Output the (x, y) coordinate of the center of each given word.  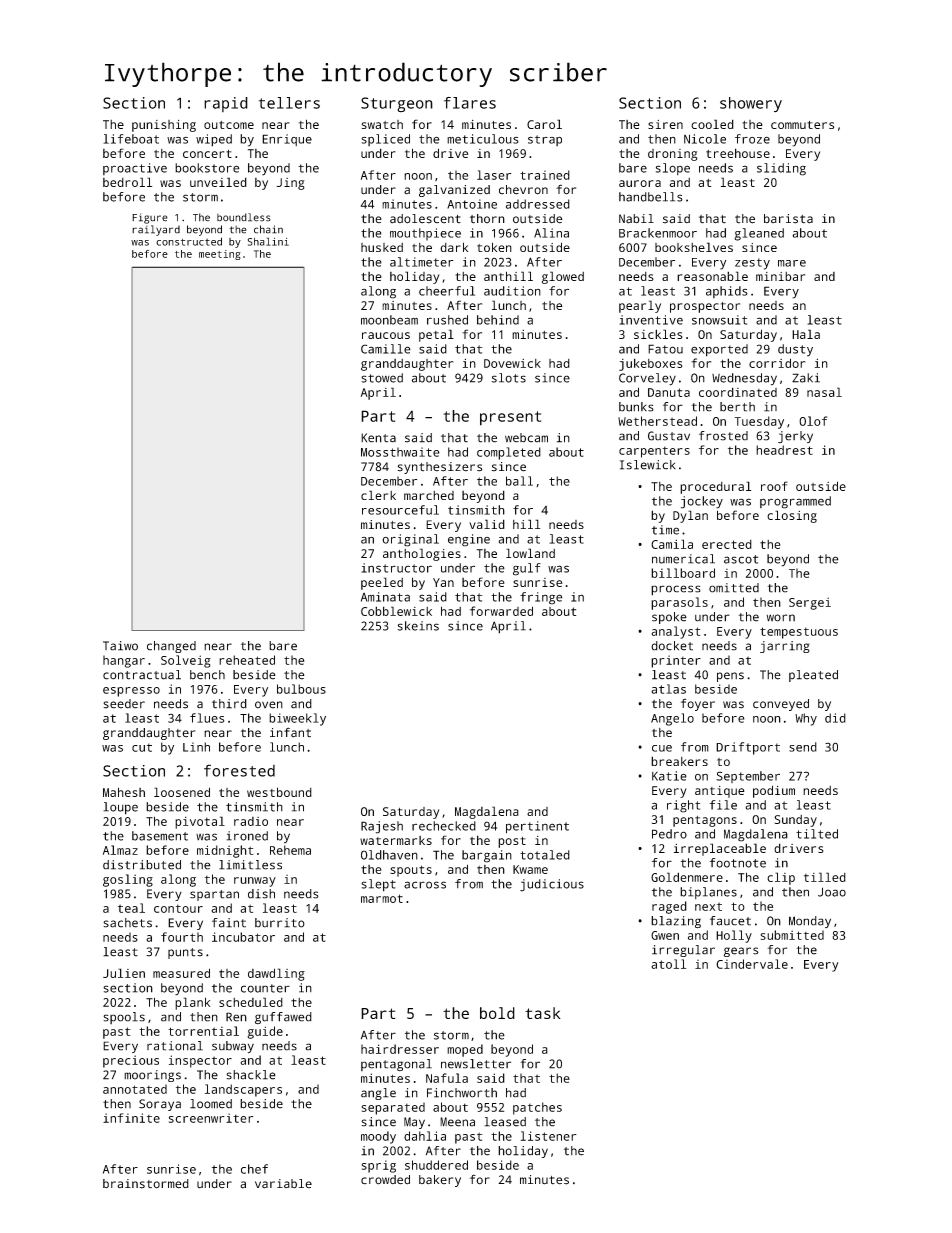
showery (751, 104)
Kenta (378, 438)
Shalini (268, 241)
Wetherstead (657, 421)
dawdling (276, 974)
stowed (382, 378)
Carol (544, 124)
